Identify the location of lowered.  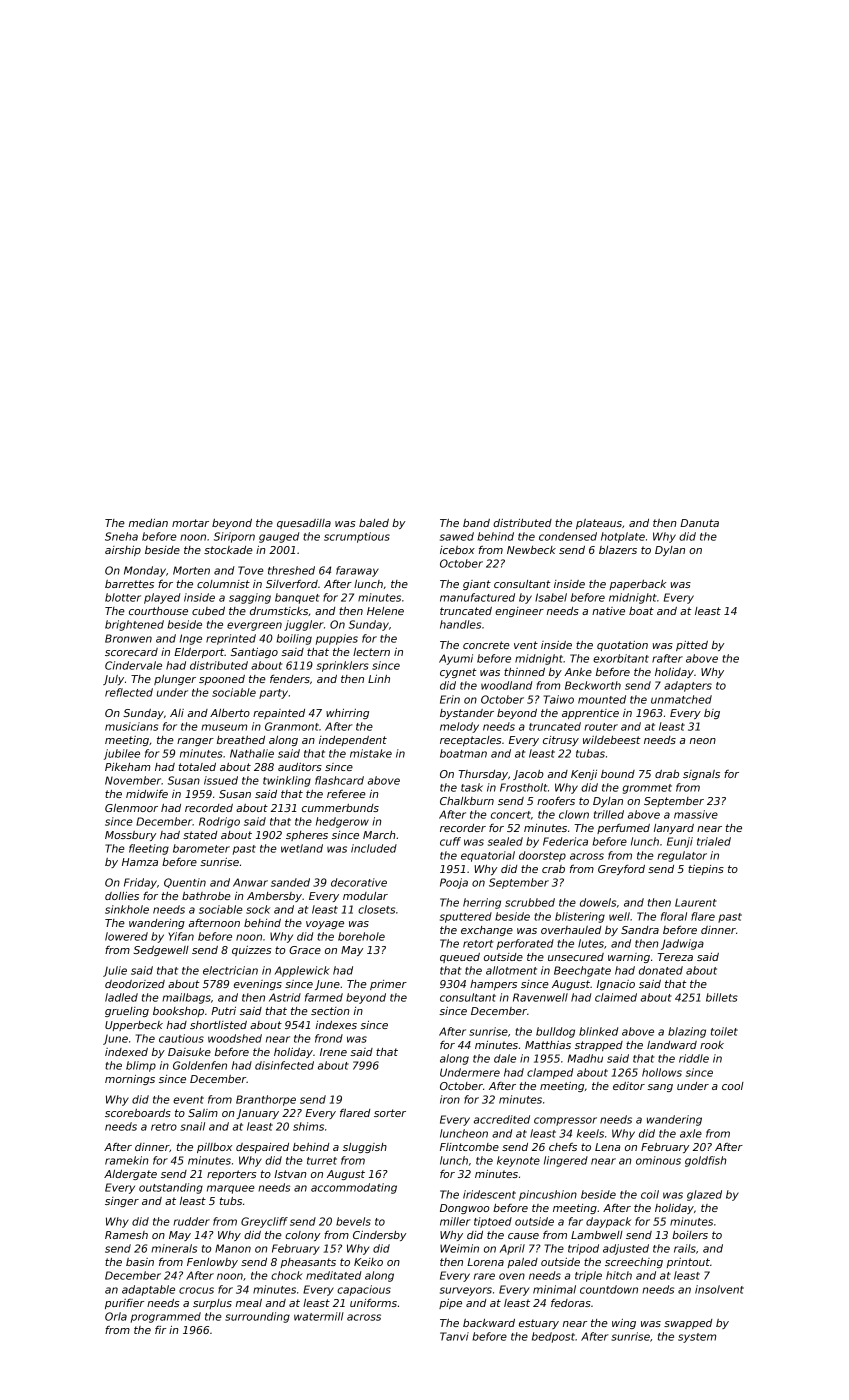
(126, 936).
